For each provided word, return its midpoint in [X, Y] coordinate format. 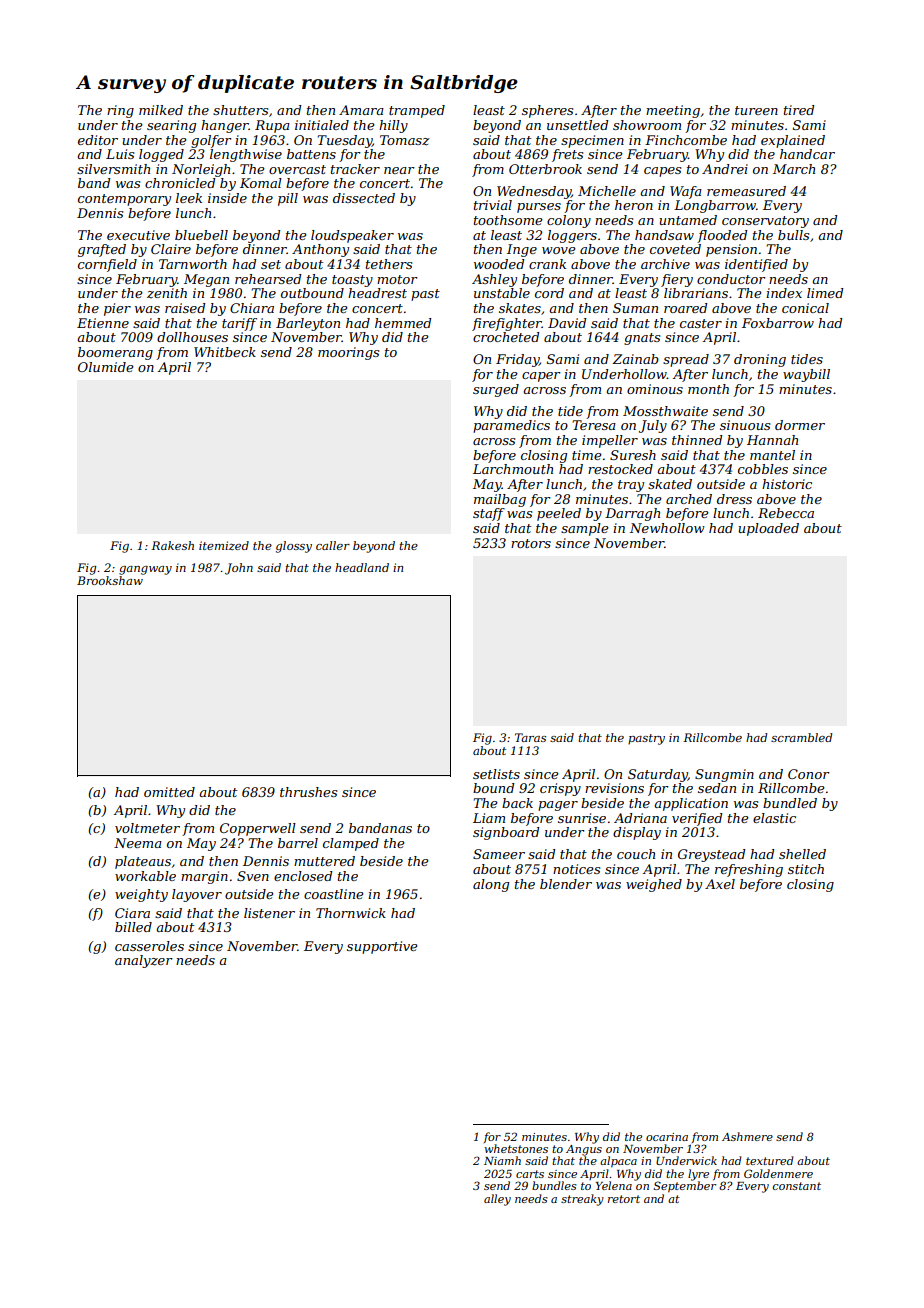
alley [497, 1200]
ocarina [667, 1137]
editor [98, 140]
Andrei [725, 169]
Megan [206, 280]
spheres [547, 111]
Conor [809, 774]
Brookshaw [110, 580]
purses [539, 208]
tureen [756, 110]
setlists [496, 774]
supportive [382, 947]
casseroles [149, 946]
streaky [582, 1200]
